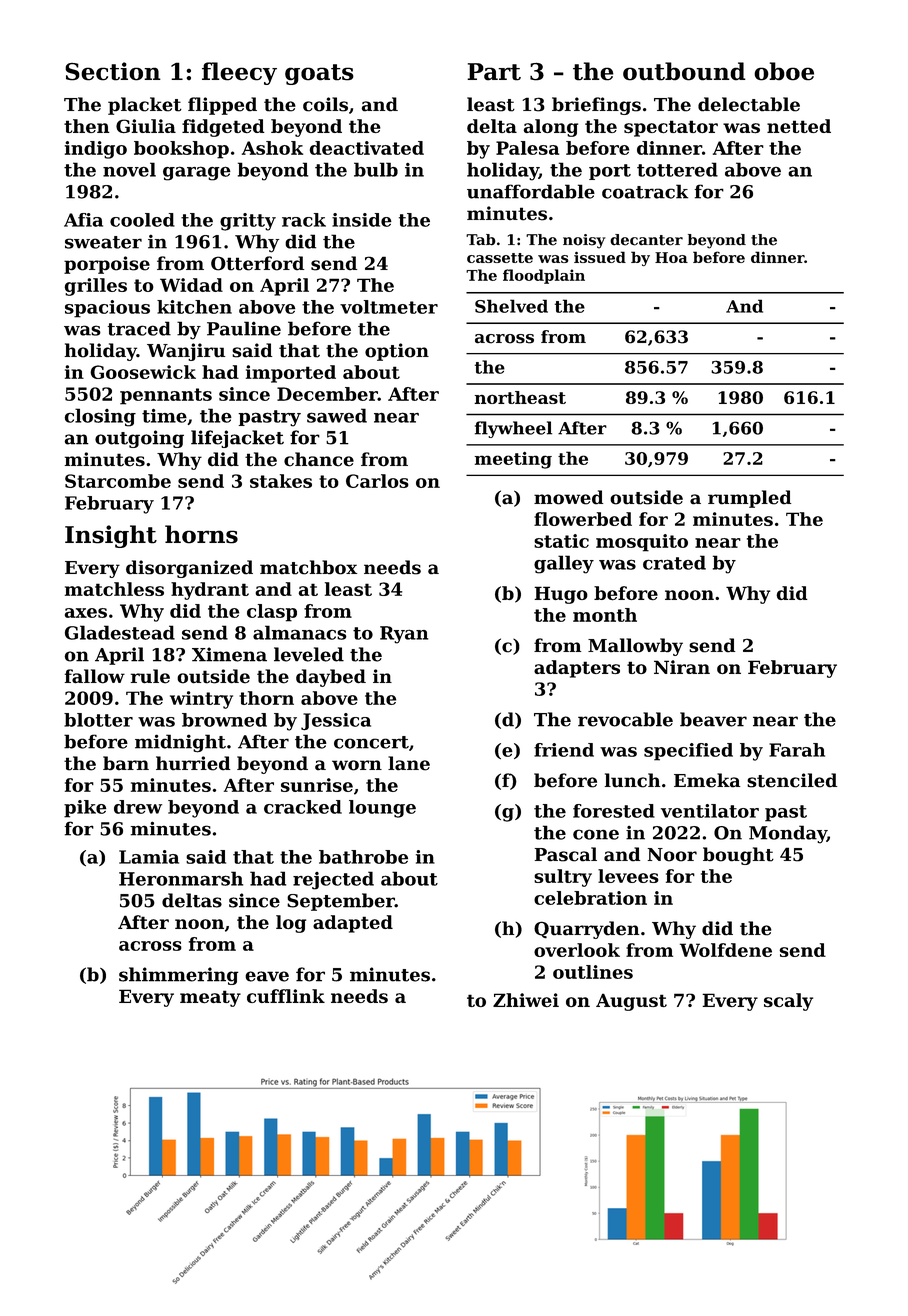 This page has height=1316, width=908. Describe the element at coordinates (593, 972) in the page. I see `outlines` at that location.
